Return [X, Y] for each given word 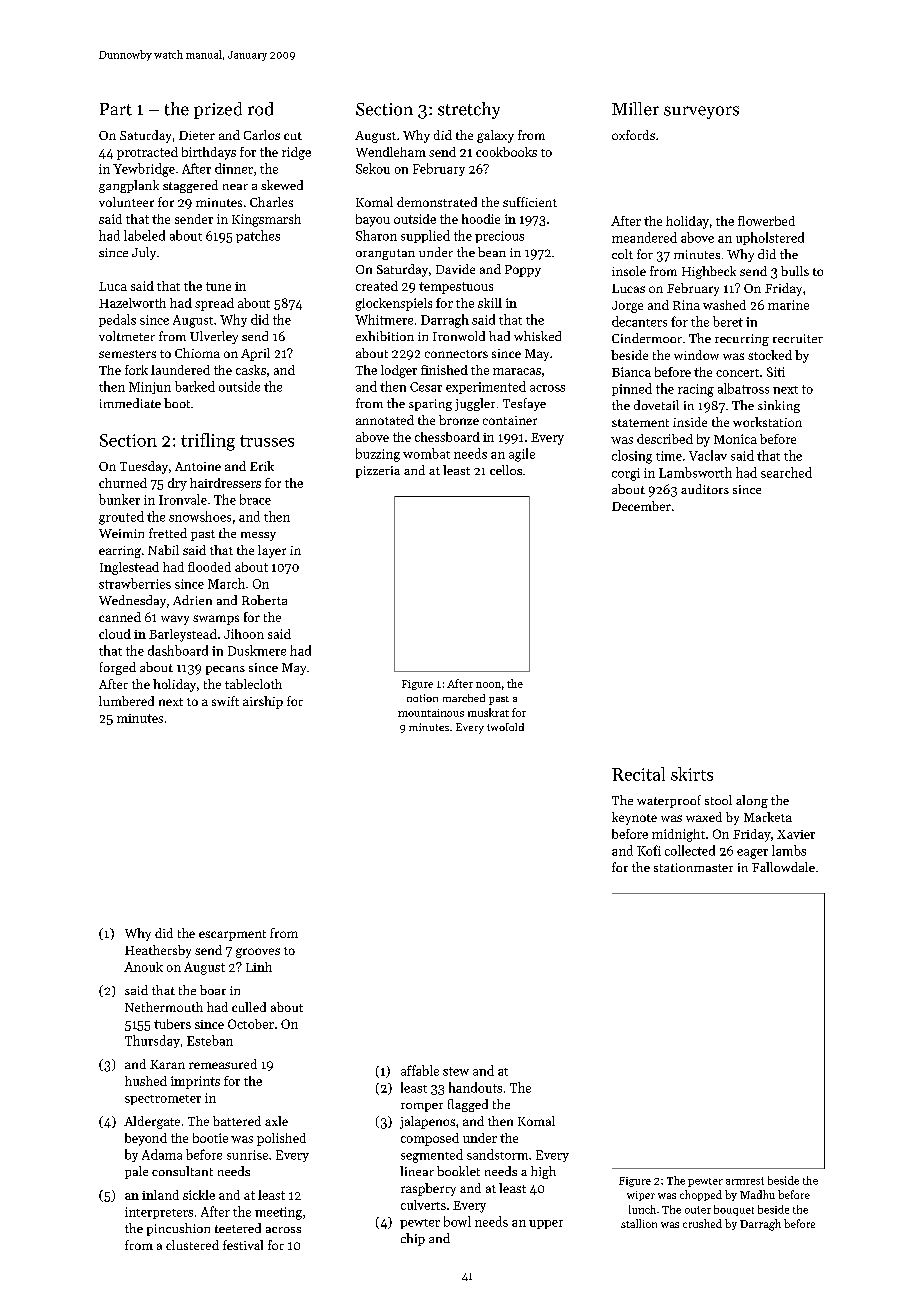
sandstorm [497, 1154]
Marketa [768, 817]
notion [422, 698]
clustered [192, 1245]
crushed [702, 1223]
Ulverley [214, 337]
